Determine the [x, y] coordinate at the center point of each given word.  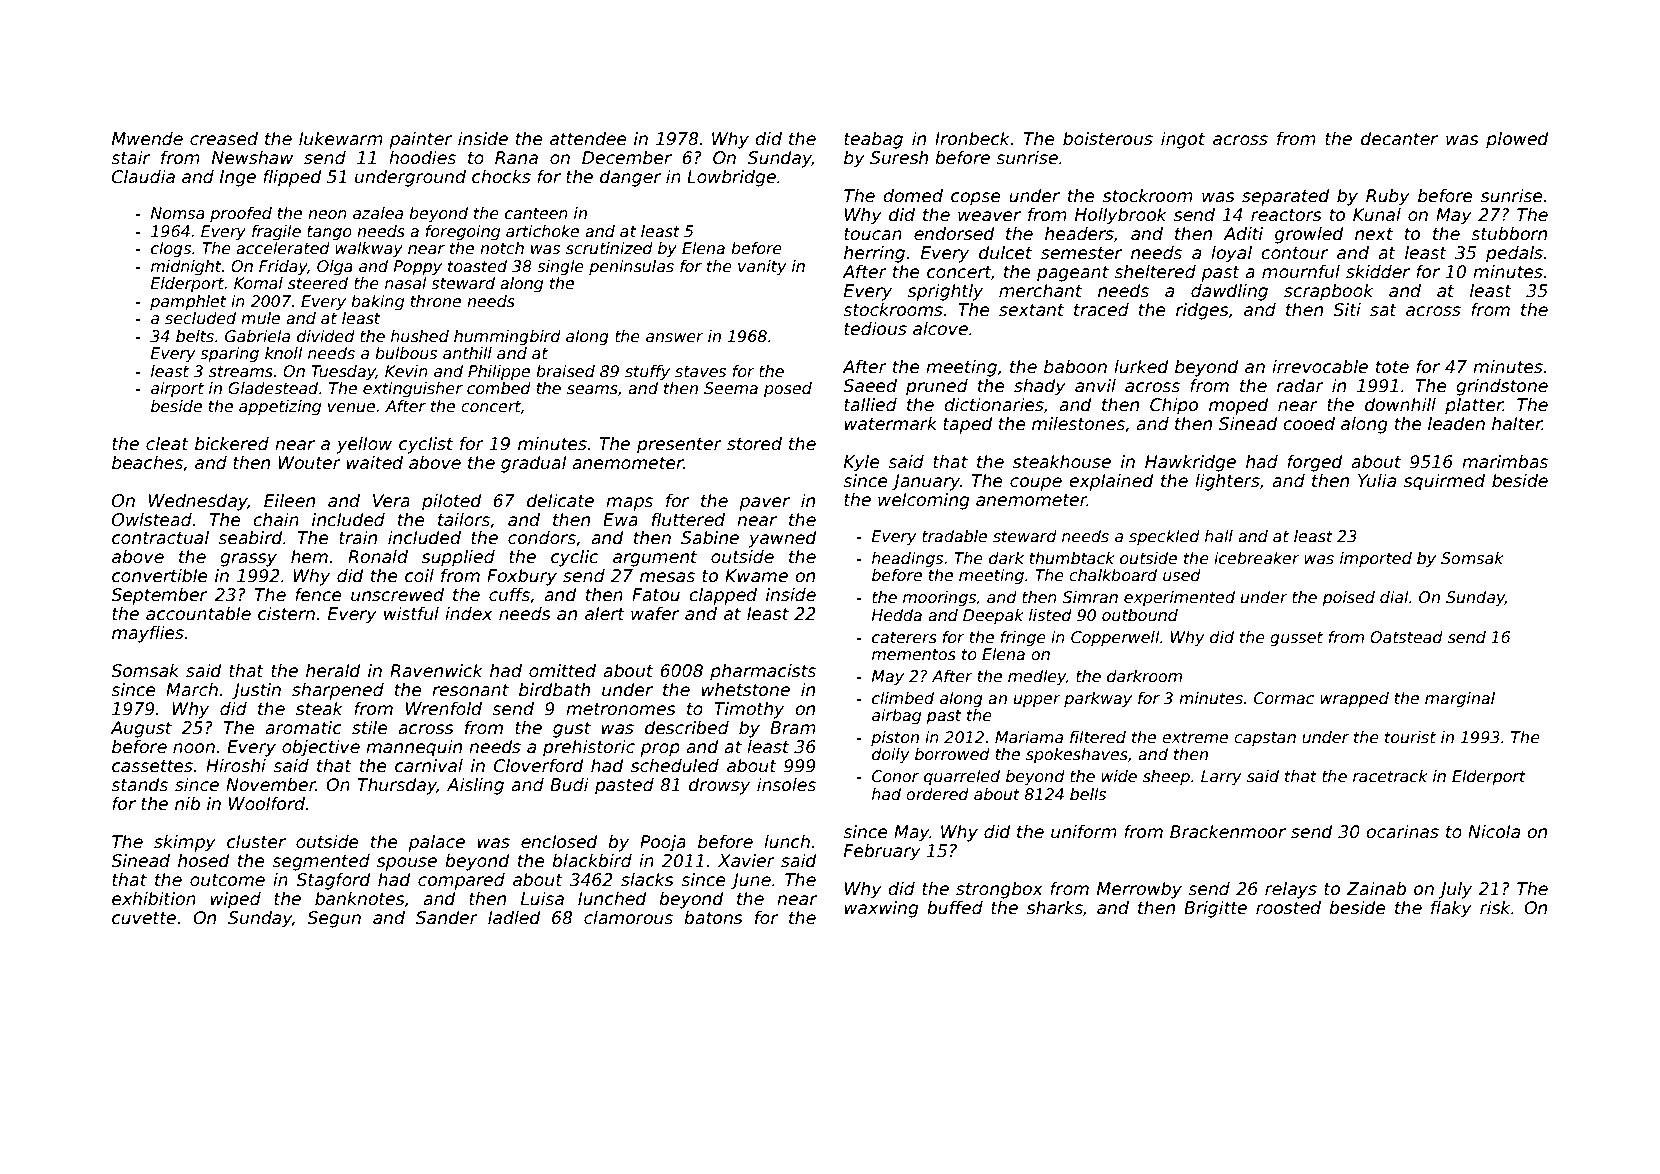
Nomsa [178, 213]
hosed [204, 861]
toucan [873, 234]
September [159, 596]
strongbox [999, 890]
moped [1239, 406]
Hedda [897, 615]
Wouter [309, 463]
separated [1286, 197]
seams [592, 390]
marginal [1460, 699]
